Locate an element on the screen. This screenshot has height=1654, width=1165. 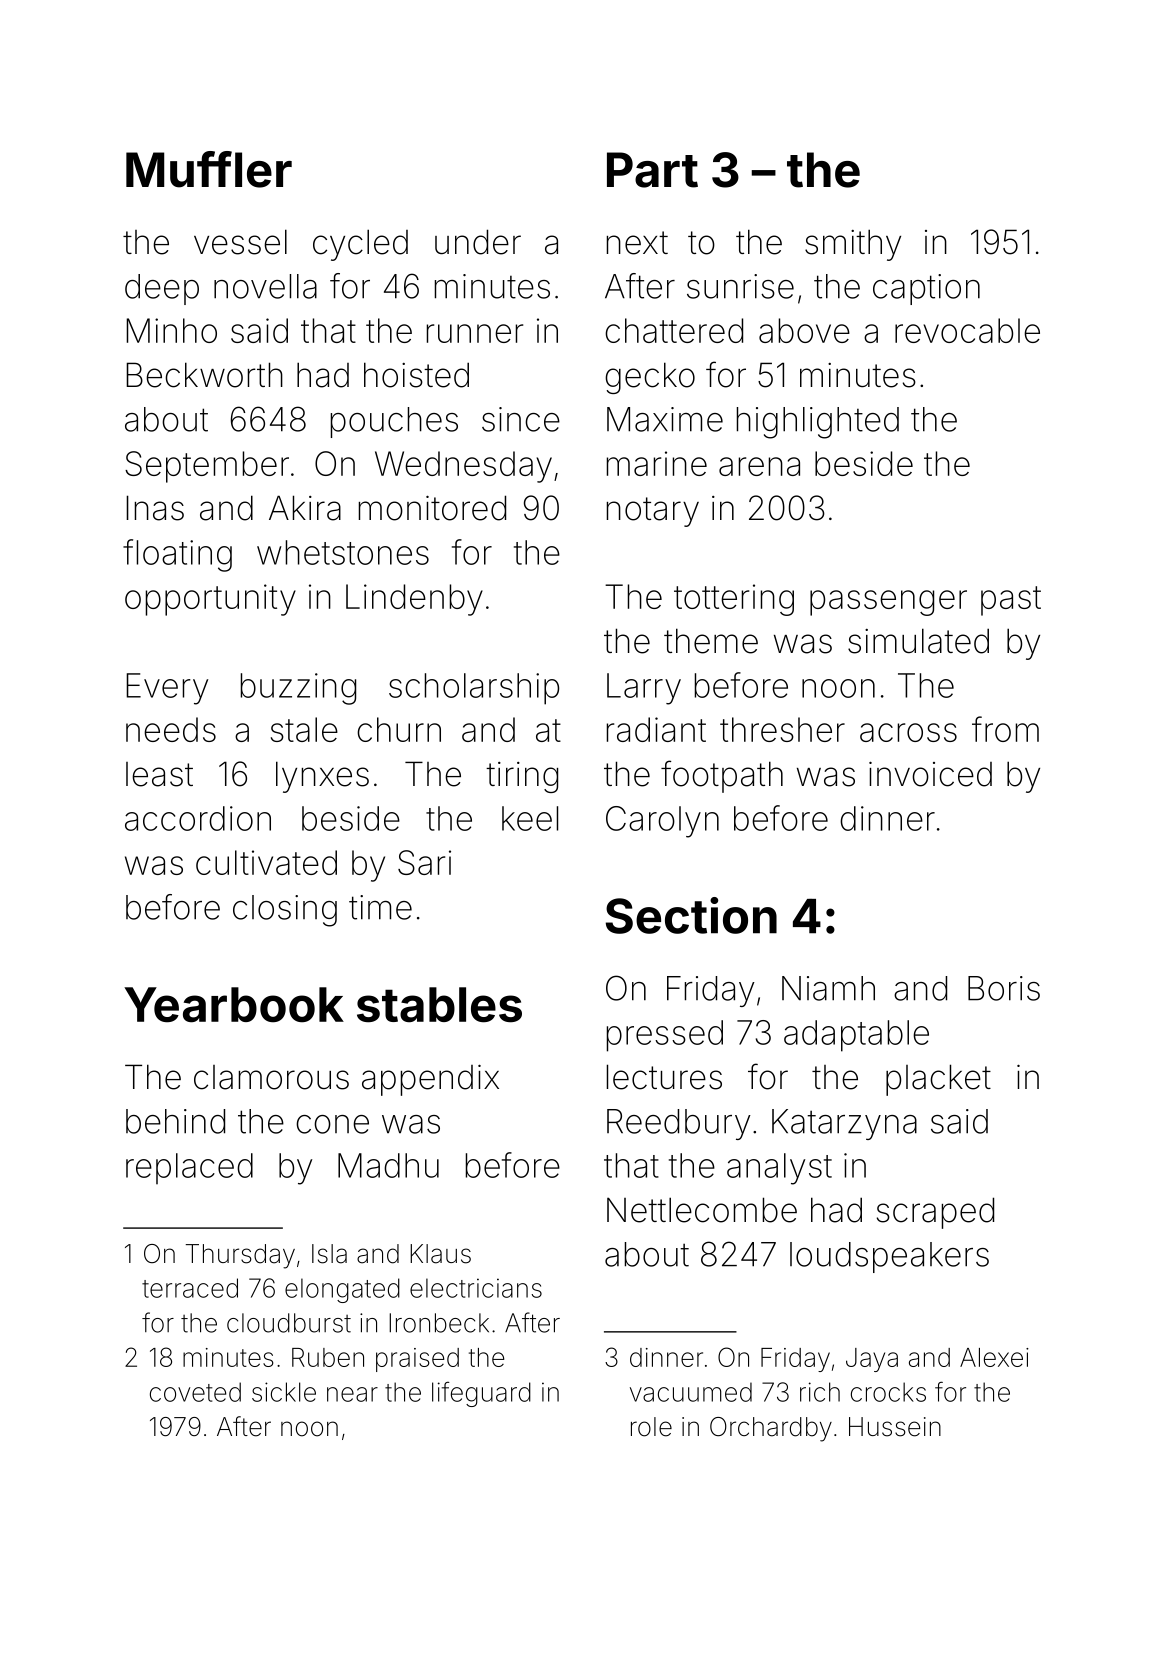
Hussein is located at coordinates (895, 1427).
